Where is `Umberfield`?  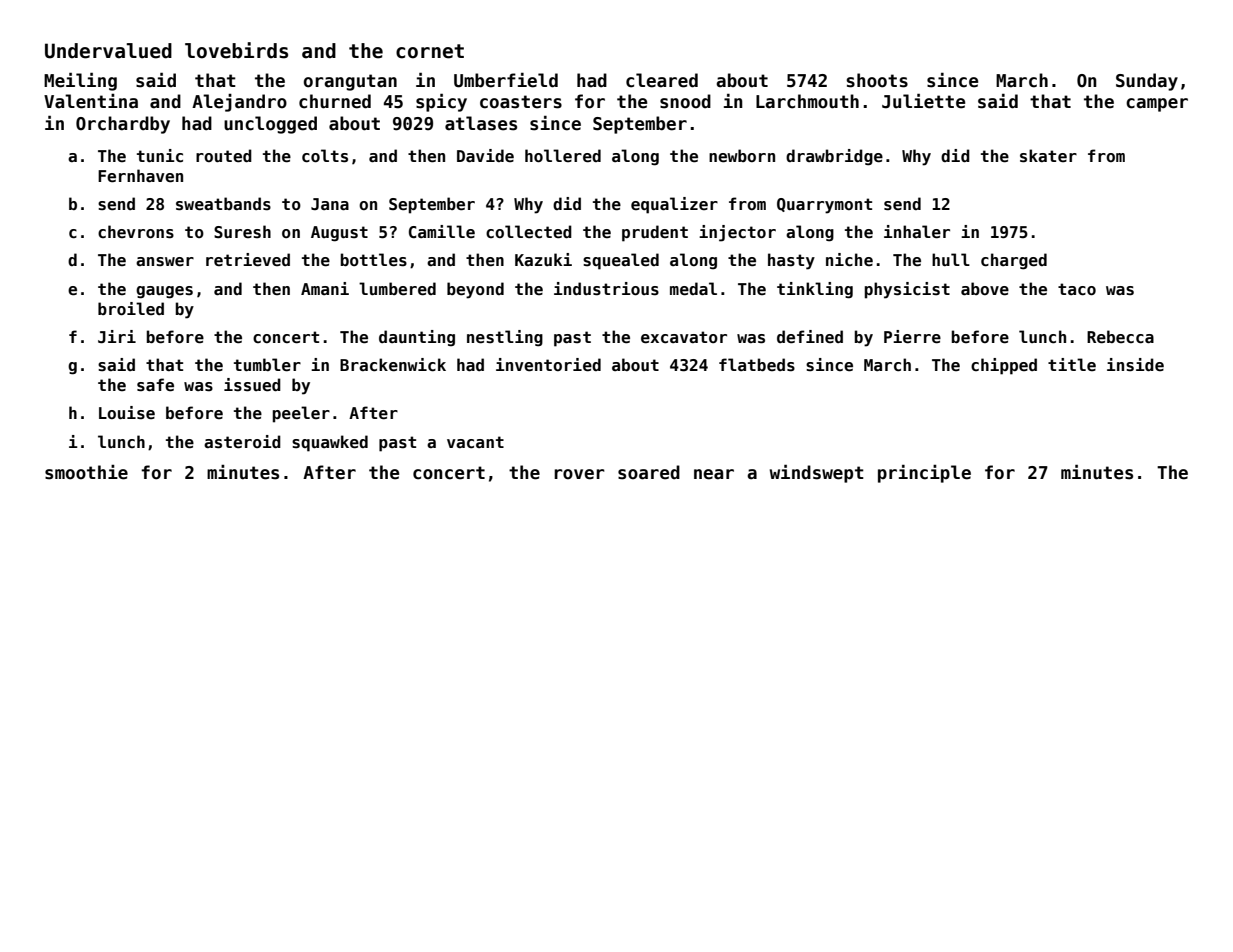
Umberfield is located at coordinates (506, 80).
